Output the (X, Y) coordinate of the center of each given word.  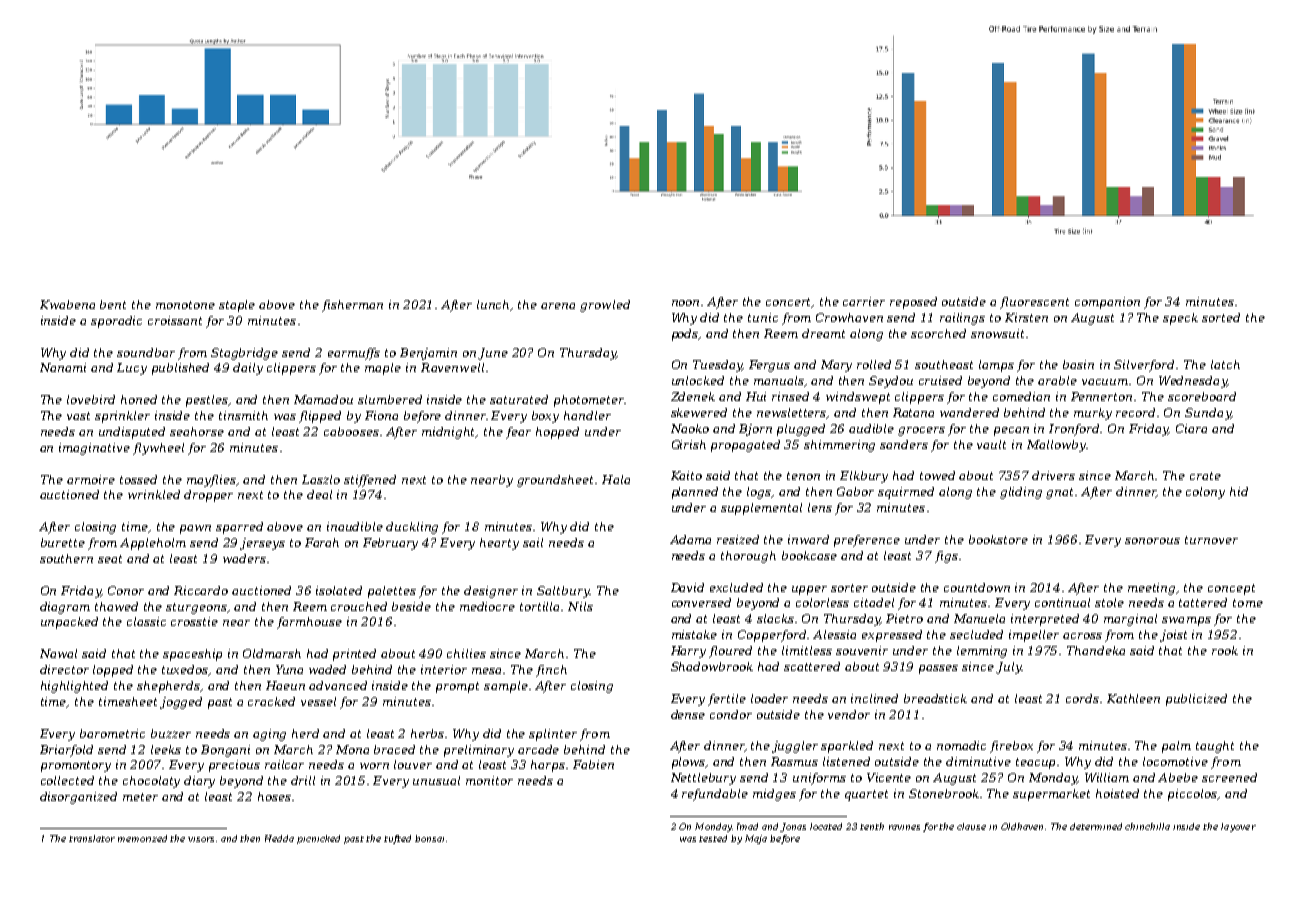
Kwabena (67, 304)
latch (1225, 364)
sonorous (1152, 541)
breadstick (935, 698)
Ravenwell (452, 367)
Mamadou (323, 399)
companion (1107, 303)
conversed (701, 602)
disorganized (78, 798)
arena (558, 306)
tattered (1203, 602)
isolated (339, 590)
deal (319, 494)
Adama (690, 539)
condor (731, 714)
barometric (112, 733)
